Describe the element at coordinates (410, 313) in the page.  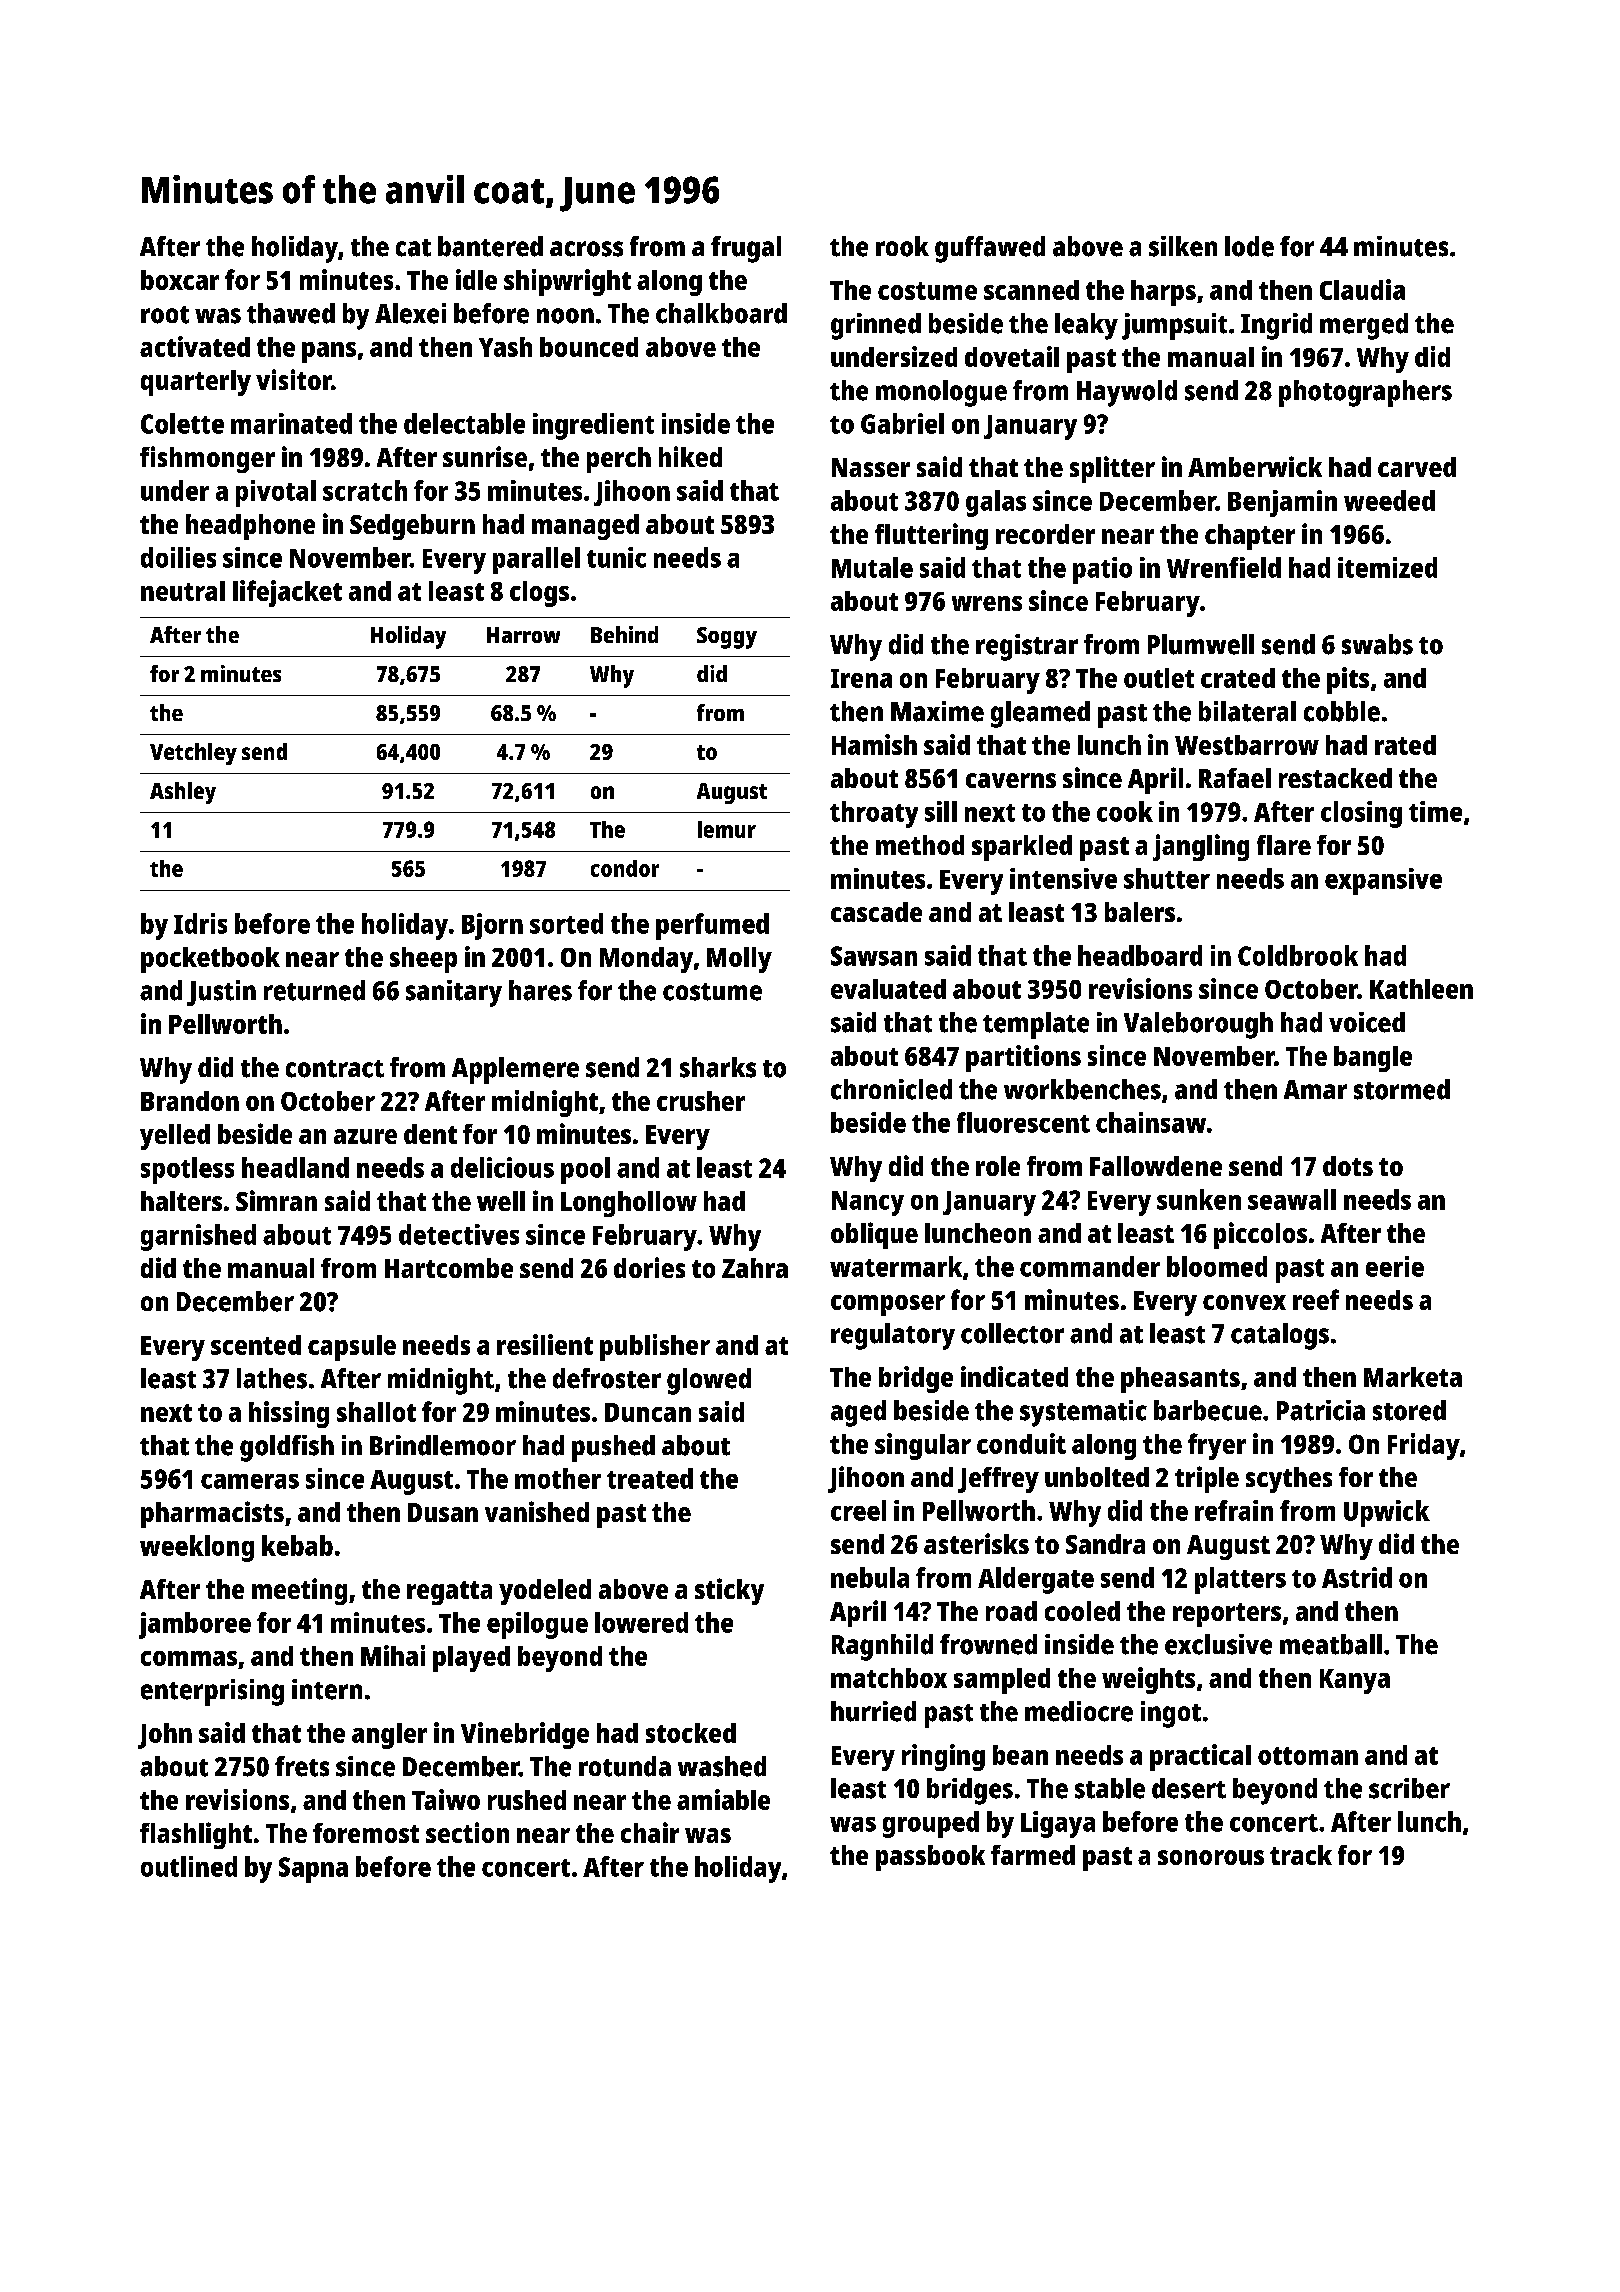
I see `Alexei` at that location.
